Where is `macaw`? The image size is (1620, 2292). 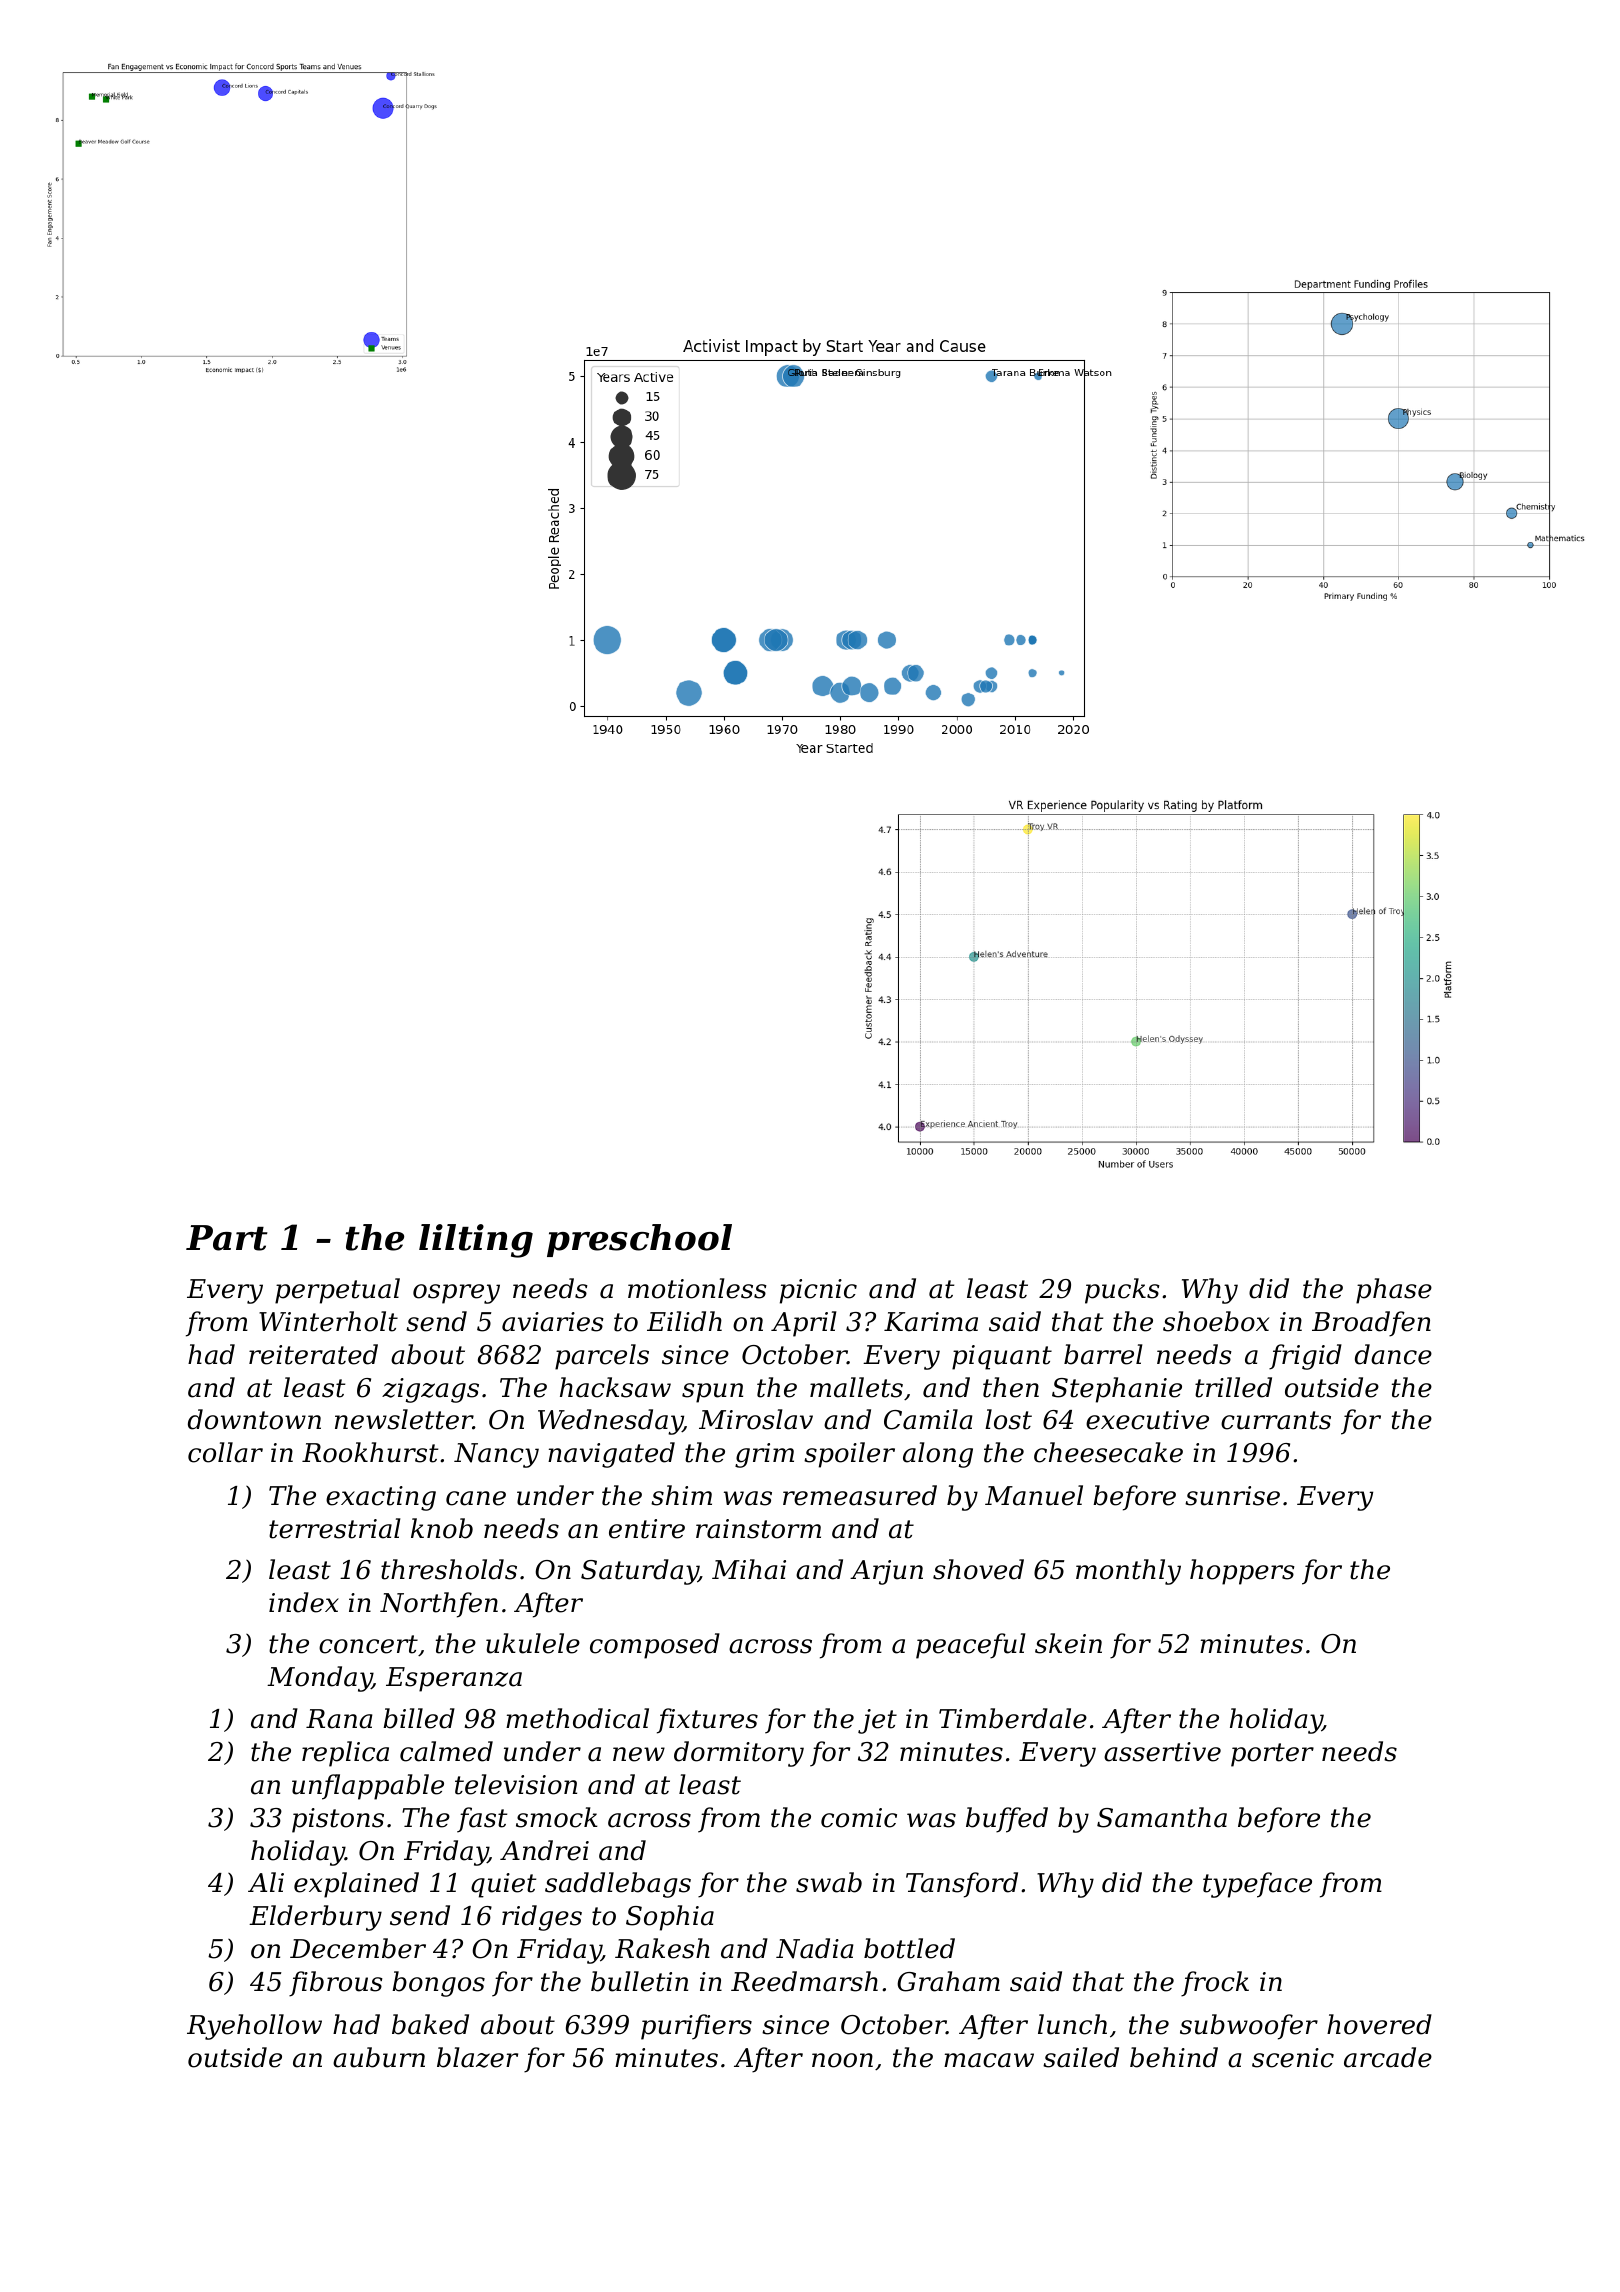
macaw is located at coordinates (989, 2060).
